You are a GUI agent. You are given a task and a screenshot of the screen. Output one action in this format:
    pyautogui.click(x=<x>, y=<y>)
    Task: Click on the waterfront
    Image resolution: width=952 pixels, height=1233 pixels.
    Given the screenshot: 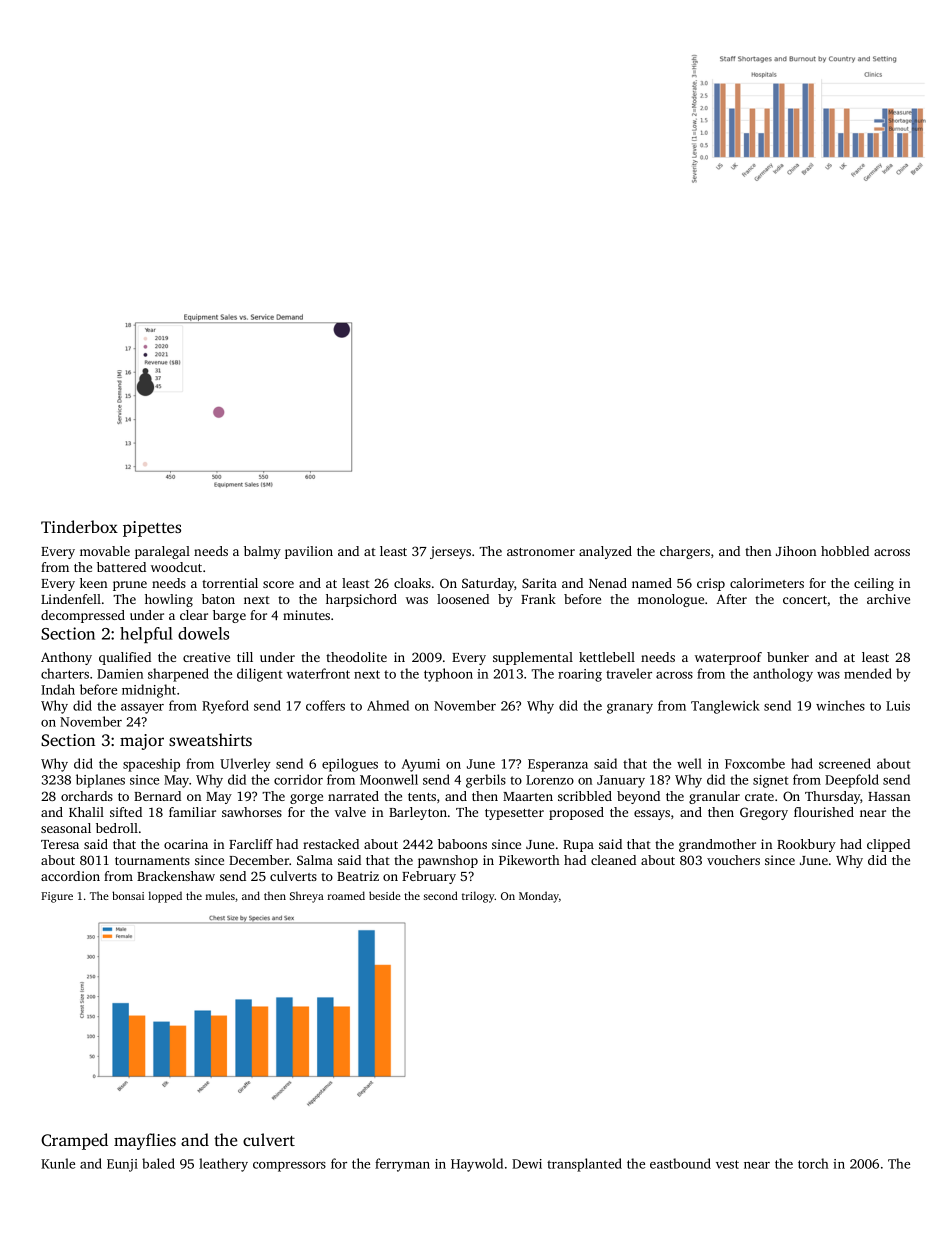 What is the action you would take?
    pyautogui.click(x=318, y=673)
